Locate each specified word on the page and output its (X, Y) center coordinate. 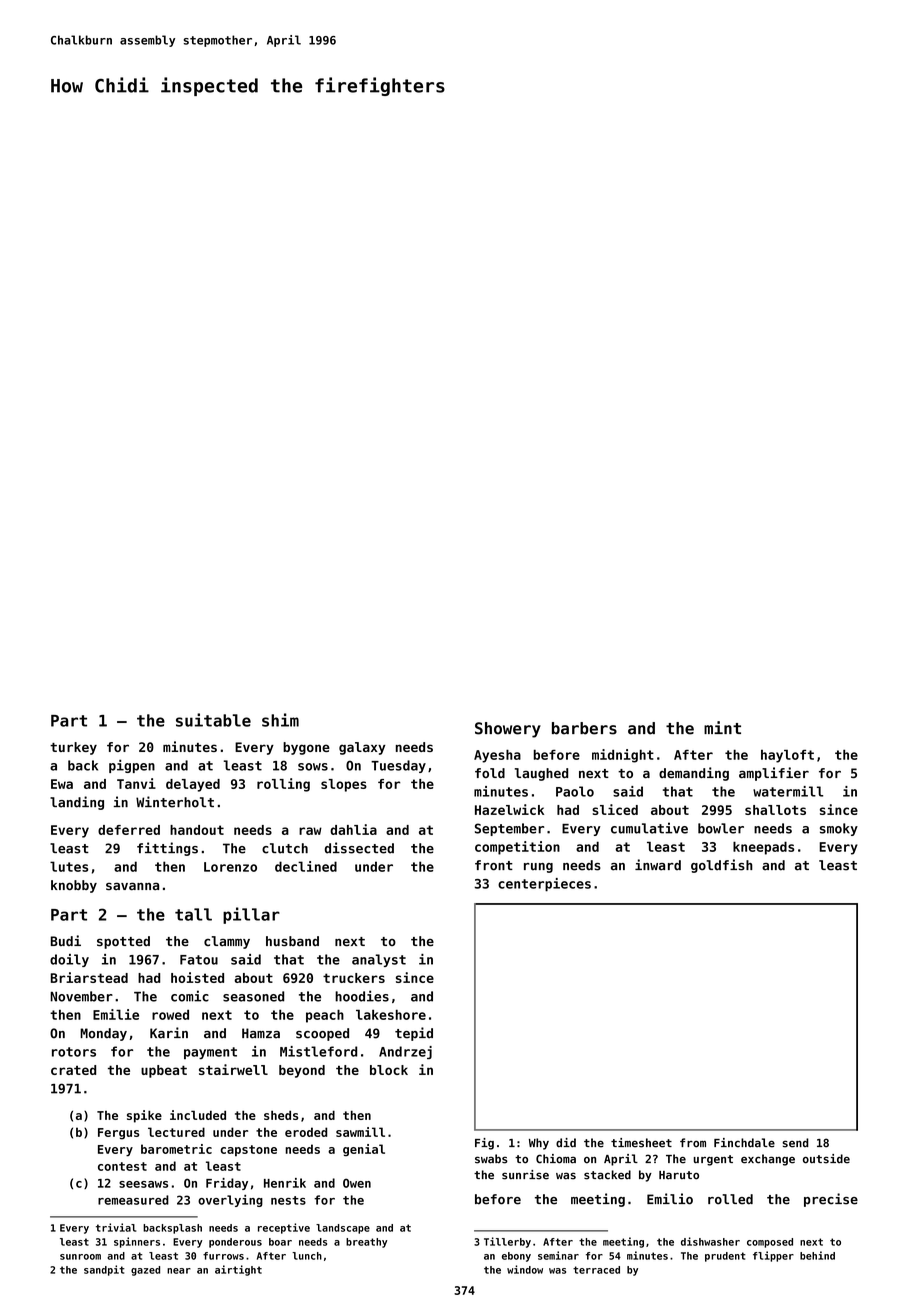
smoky (839, 829)
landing (77, 803)
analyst (379, 960)
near (179, 1271)
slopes (344, 785)
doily (69, 960)
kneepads (763, 848)
